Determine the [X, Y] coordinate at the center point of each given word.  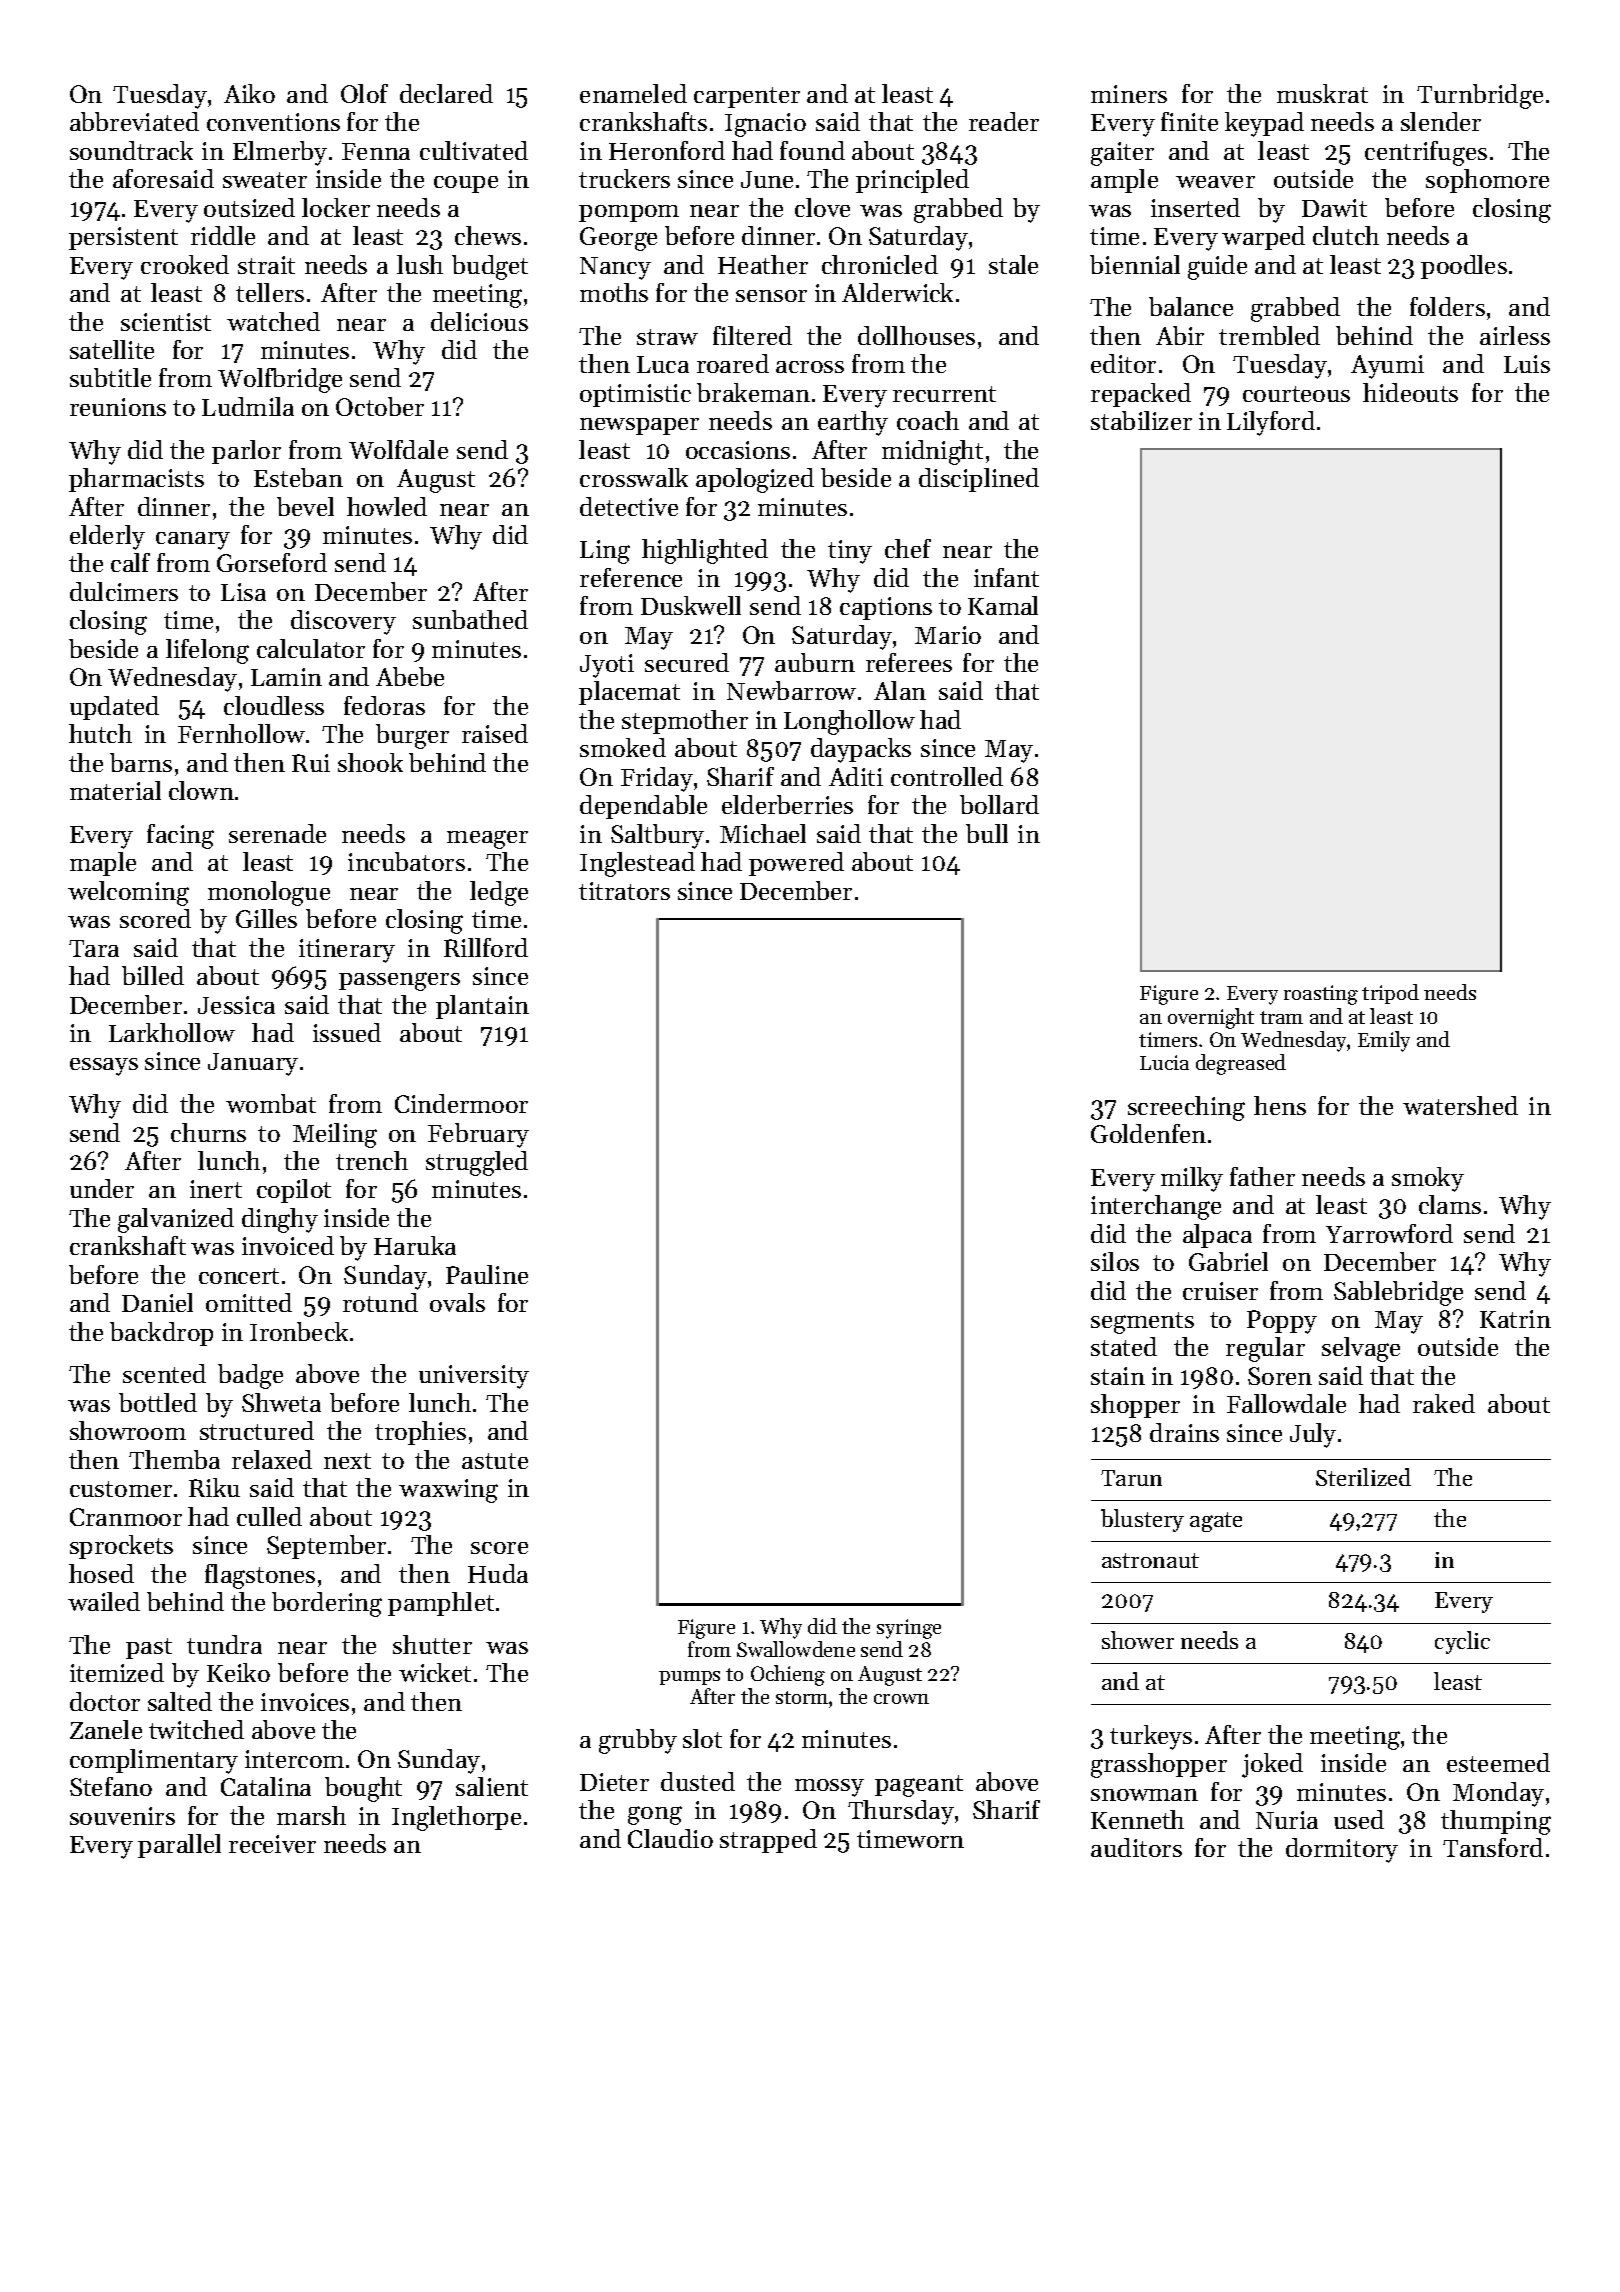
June [767, 179]
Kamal [1003, 605]
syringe [909, 1629]
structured [257, 1430]
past [149, 1648]
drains [1184, 1432]
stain [1118, 1376]
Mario [948, 635]
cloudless [274, 705]
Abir [1180, 335]
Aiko [249, 93]
